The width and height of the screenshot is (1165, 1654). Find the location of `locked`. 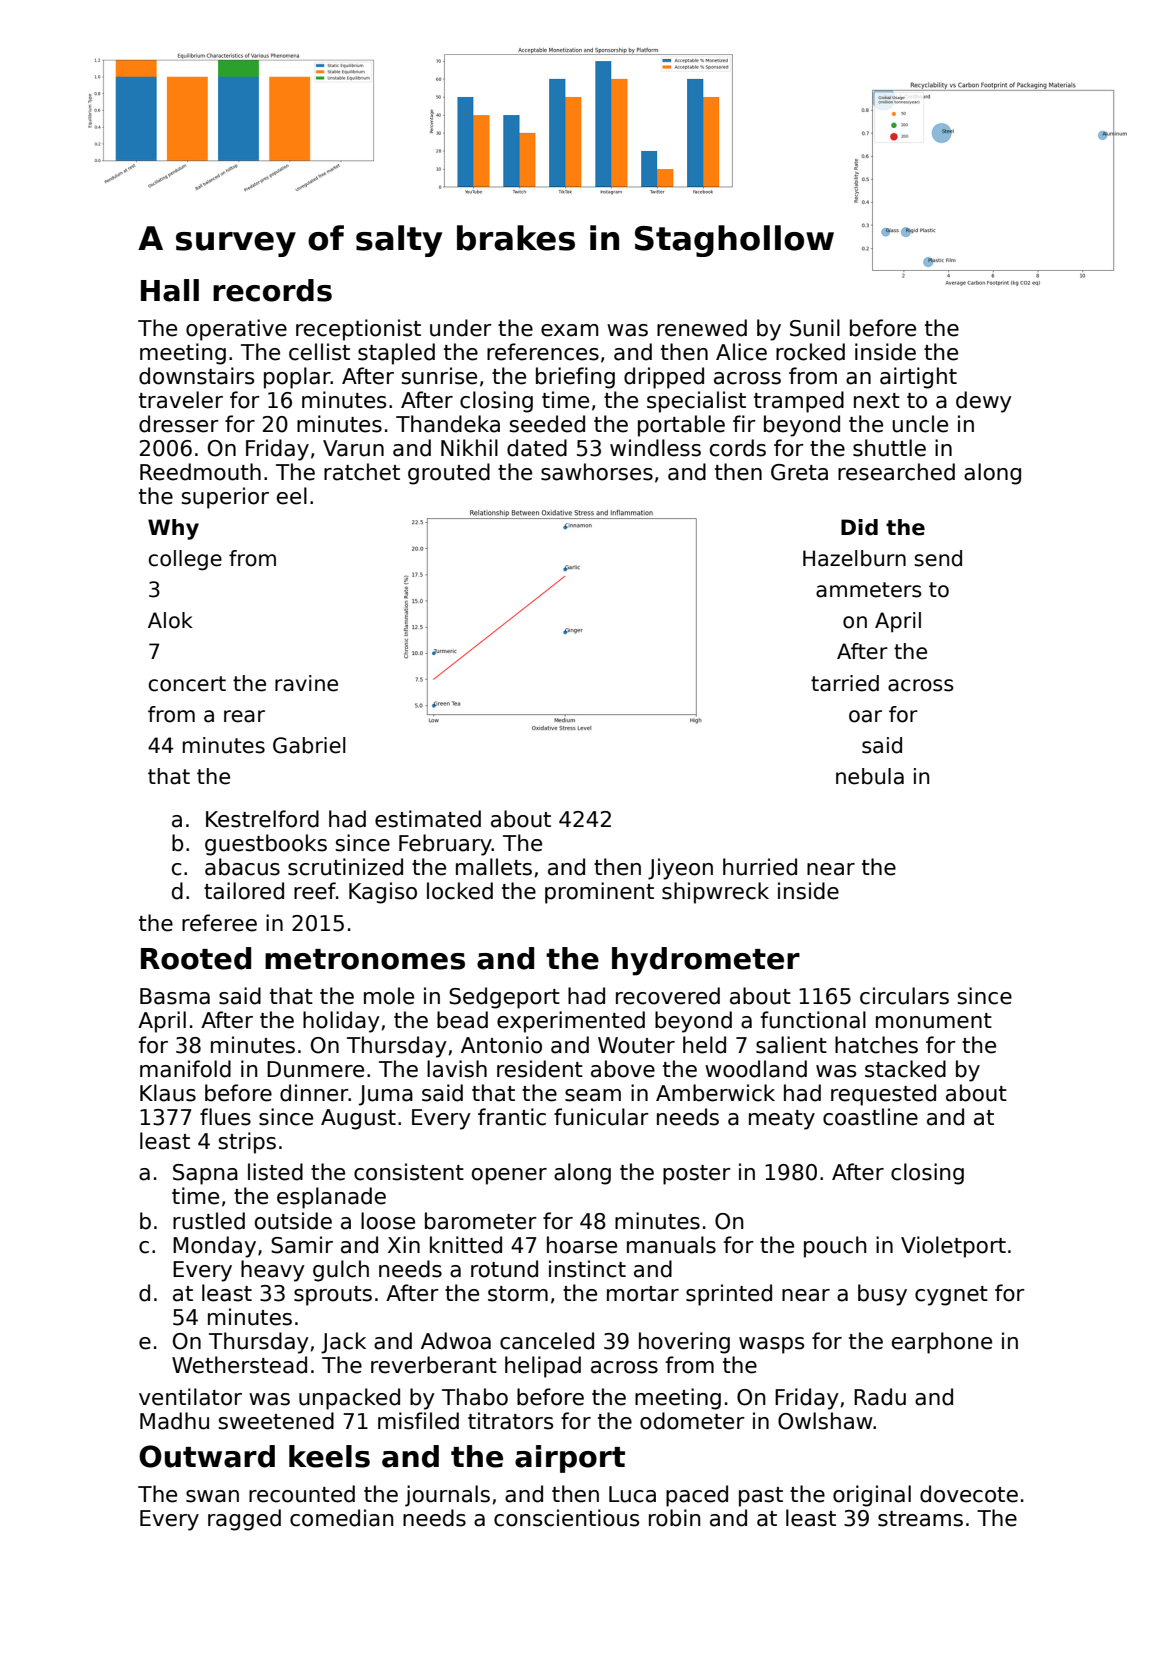

locked is located at coordinates (460, 891).
